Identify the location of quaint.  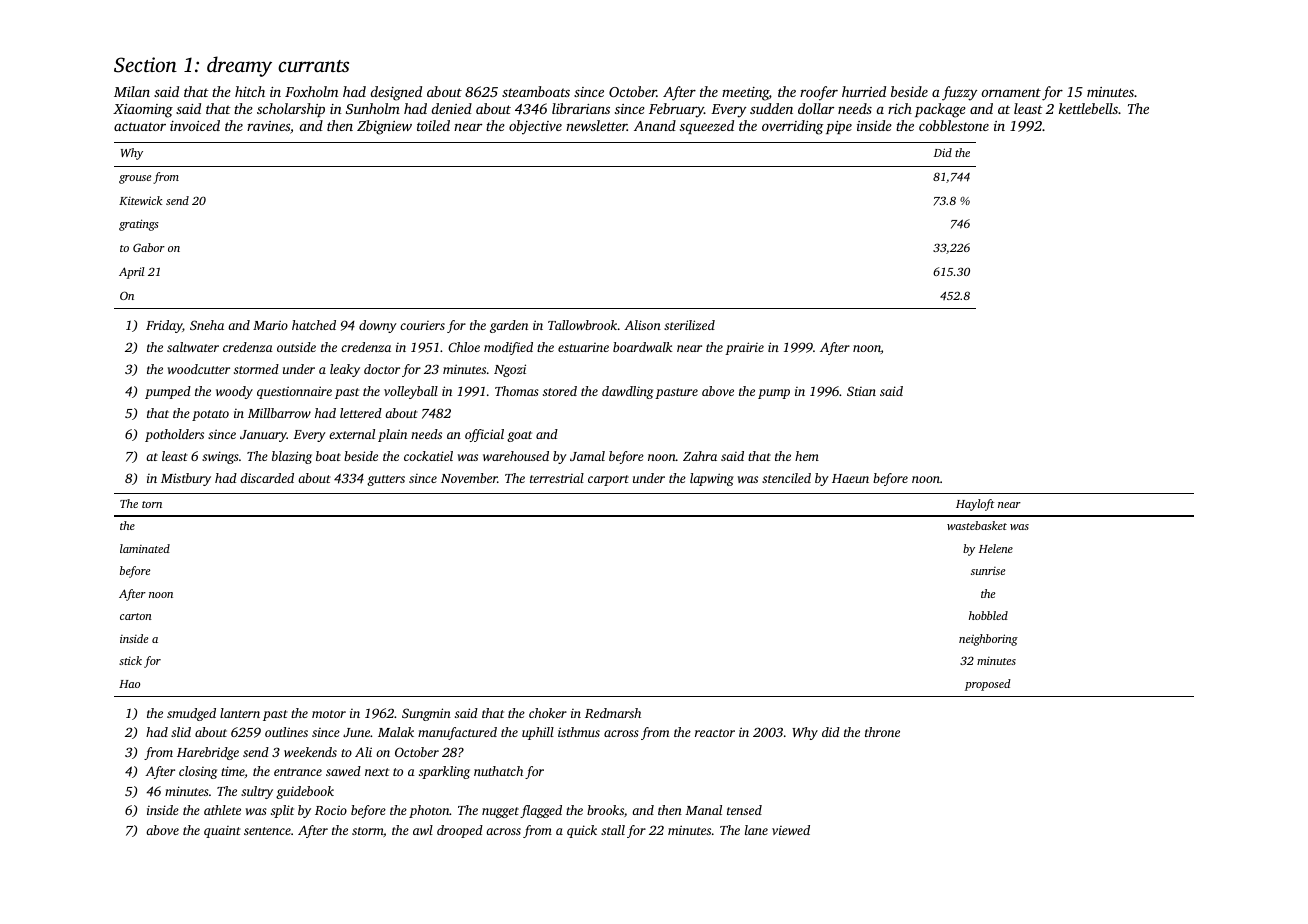
(222, 832).
